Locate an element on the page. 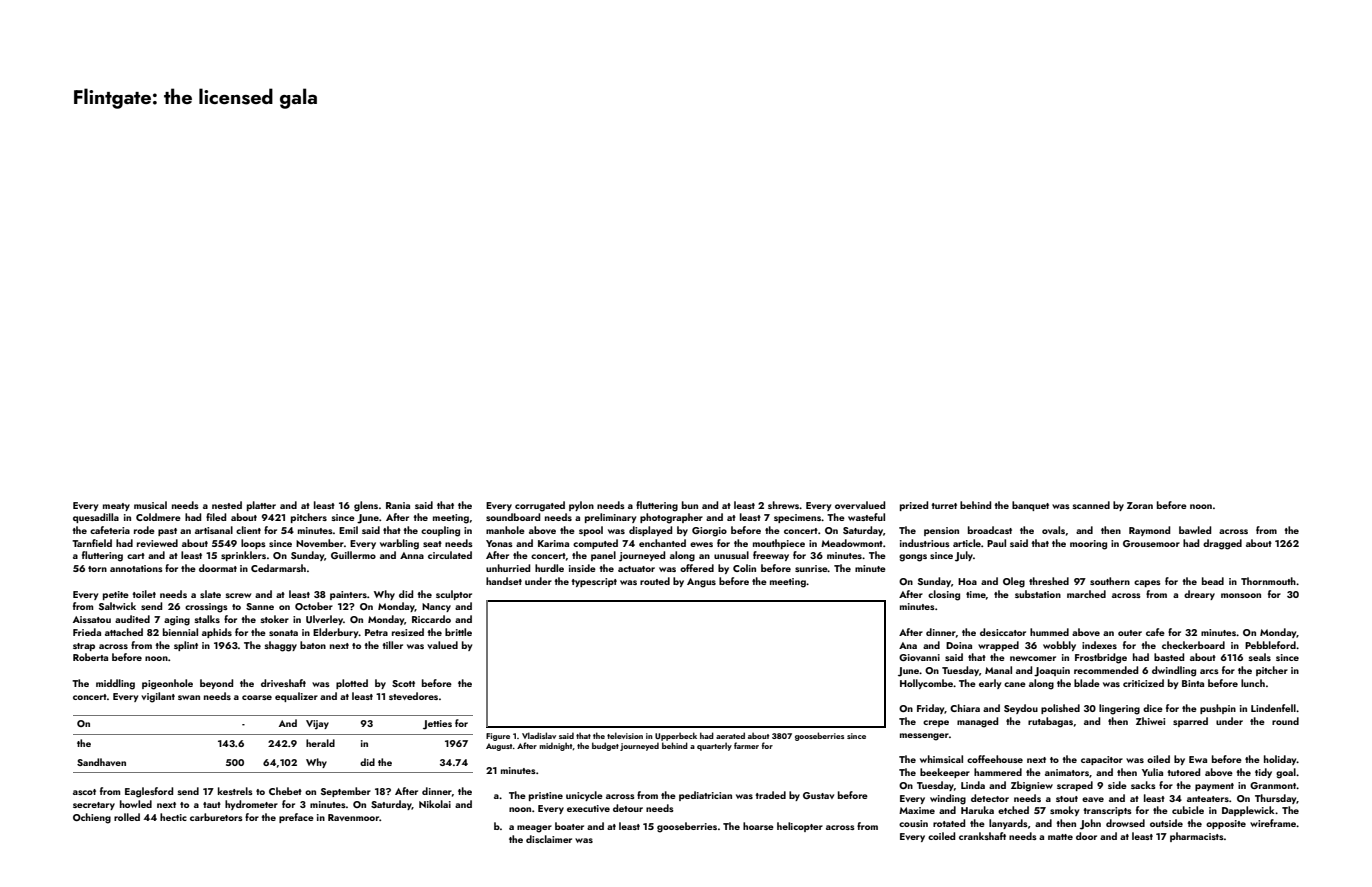 The height and width of the image is (887, 1372). ascot is located at coordinates (84, 792).
